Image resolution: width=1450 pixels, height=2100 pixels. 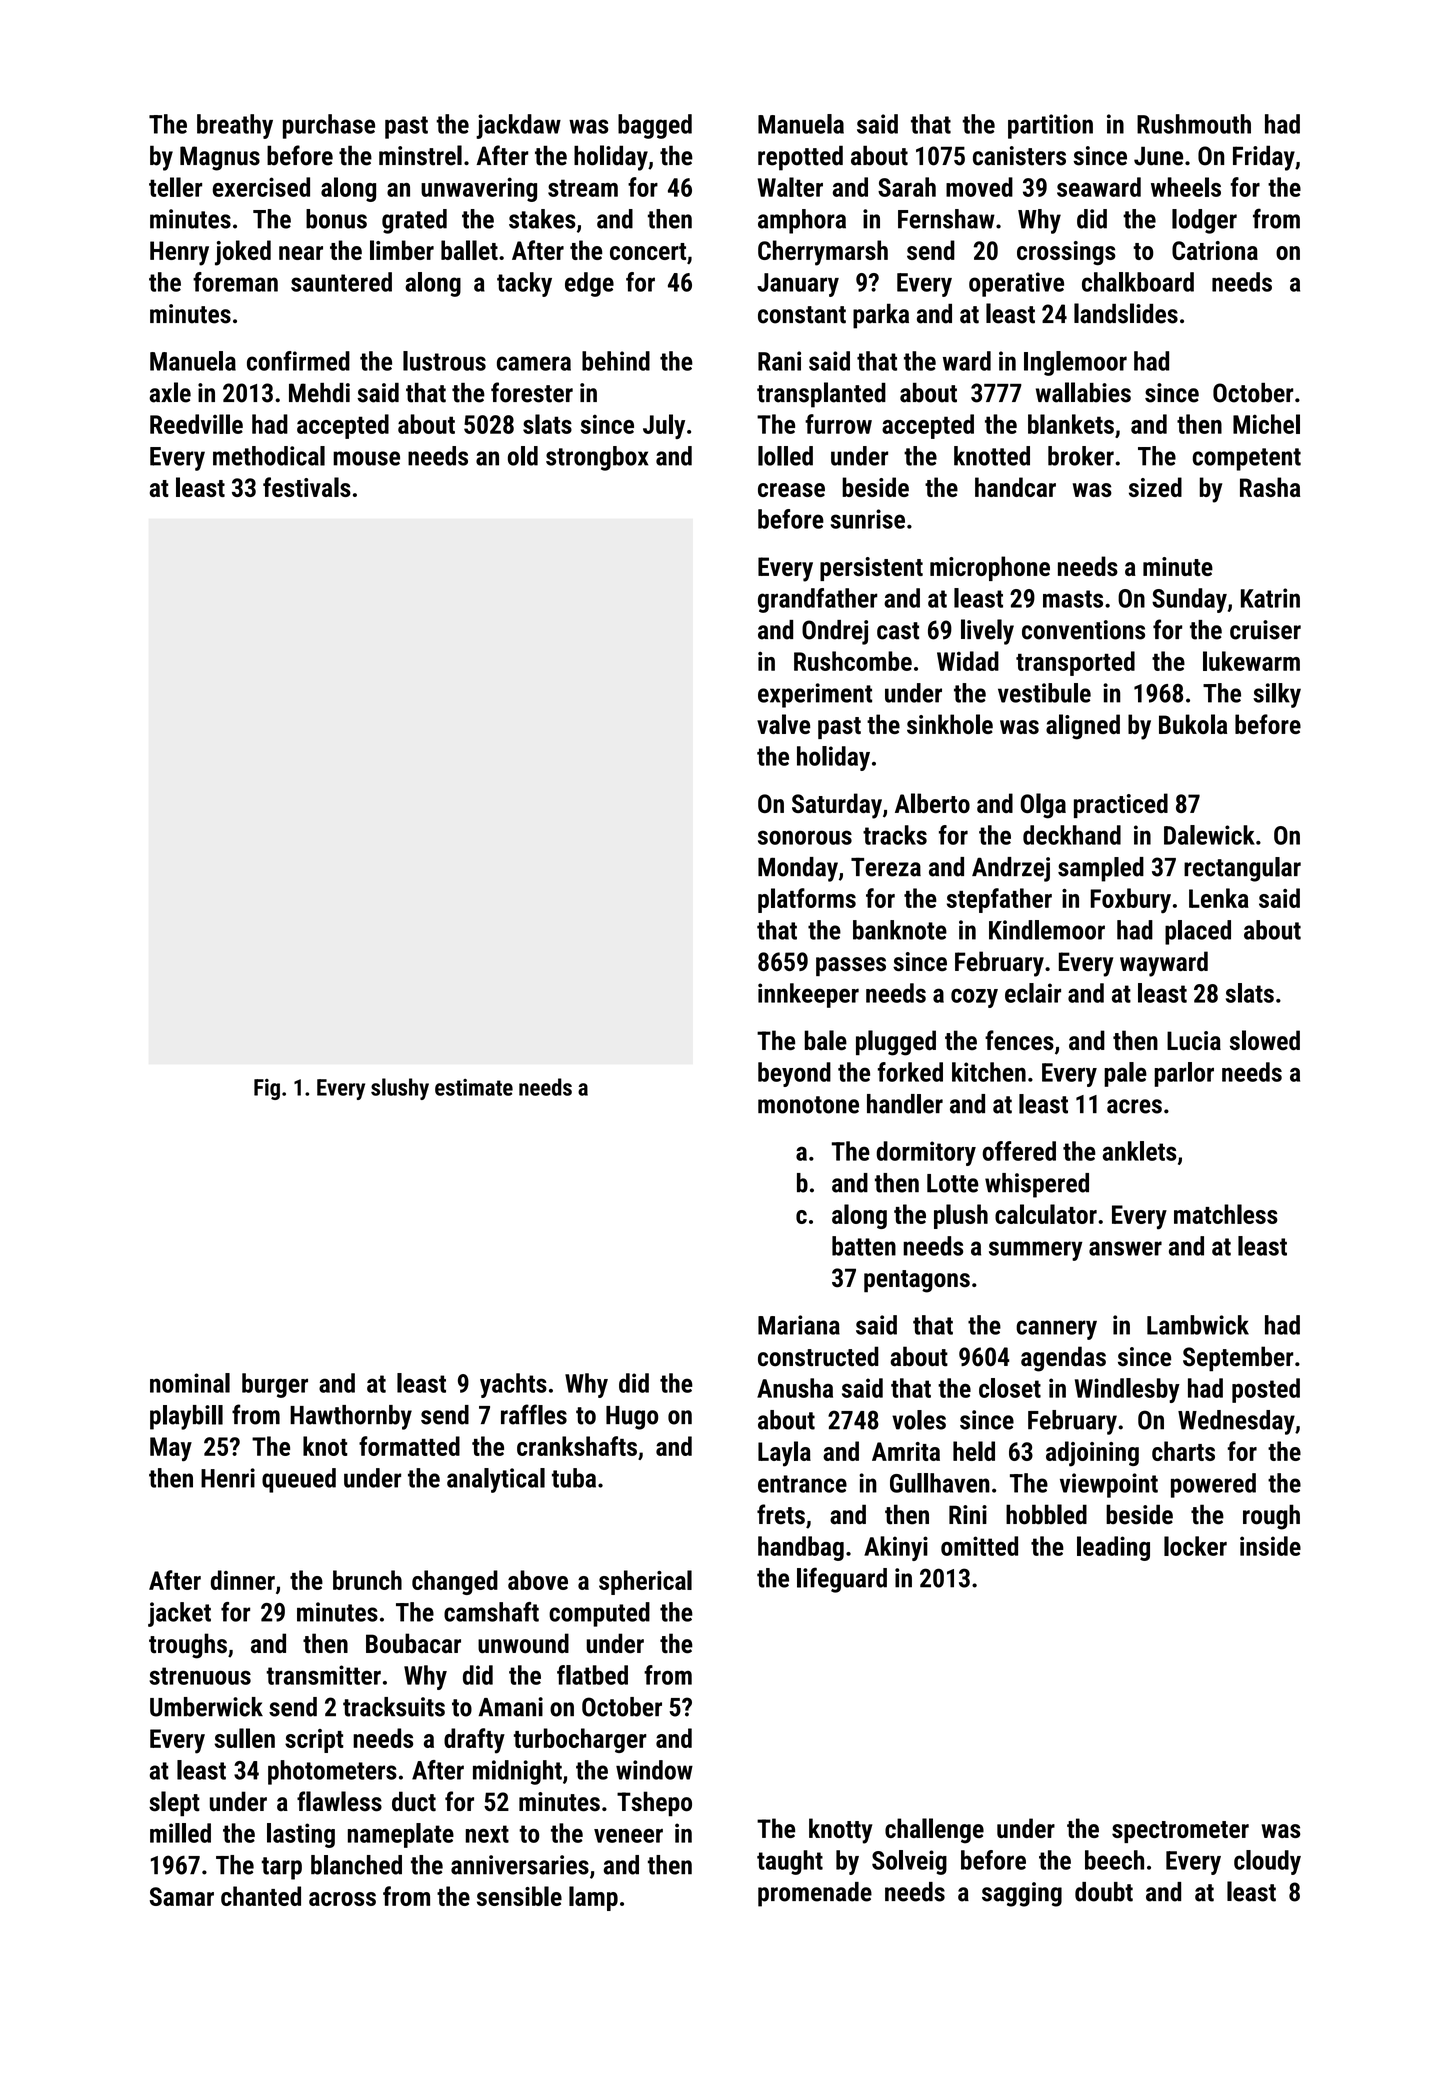 I want to click on Rushmouth, so click(x=1194, y=124).
